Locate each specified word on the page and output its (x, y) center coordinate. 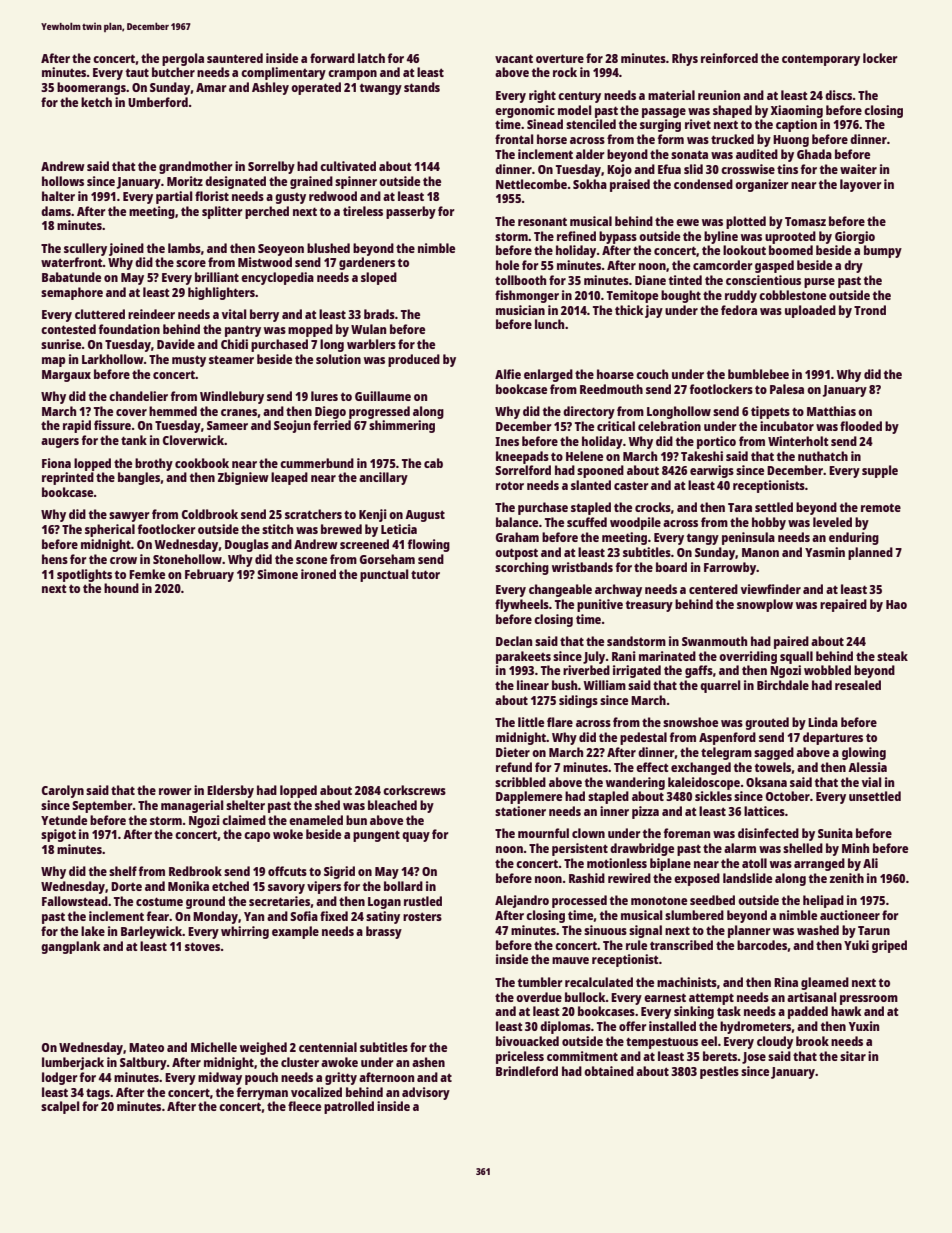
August (425, 516)
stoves (203, 946)
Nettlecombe (531, 184)
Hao (896, 604)
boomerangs (91, 88)
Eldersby (230, 791)
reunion (719, 95)
